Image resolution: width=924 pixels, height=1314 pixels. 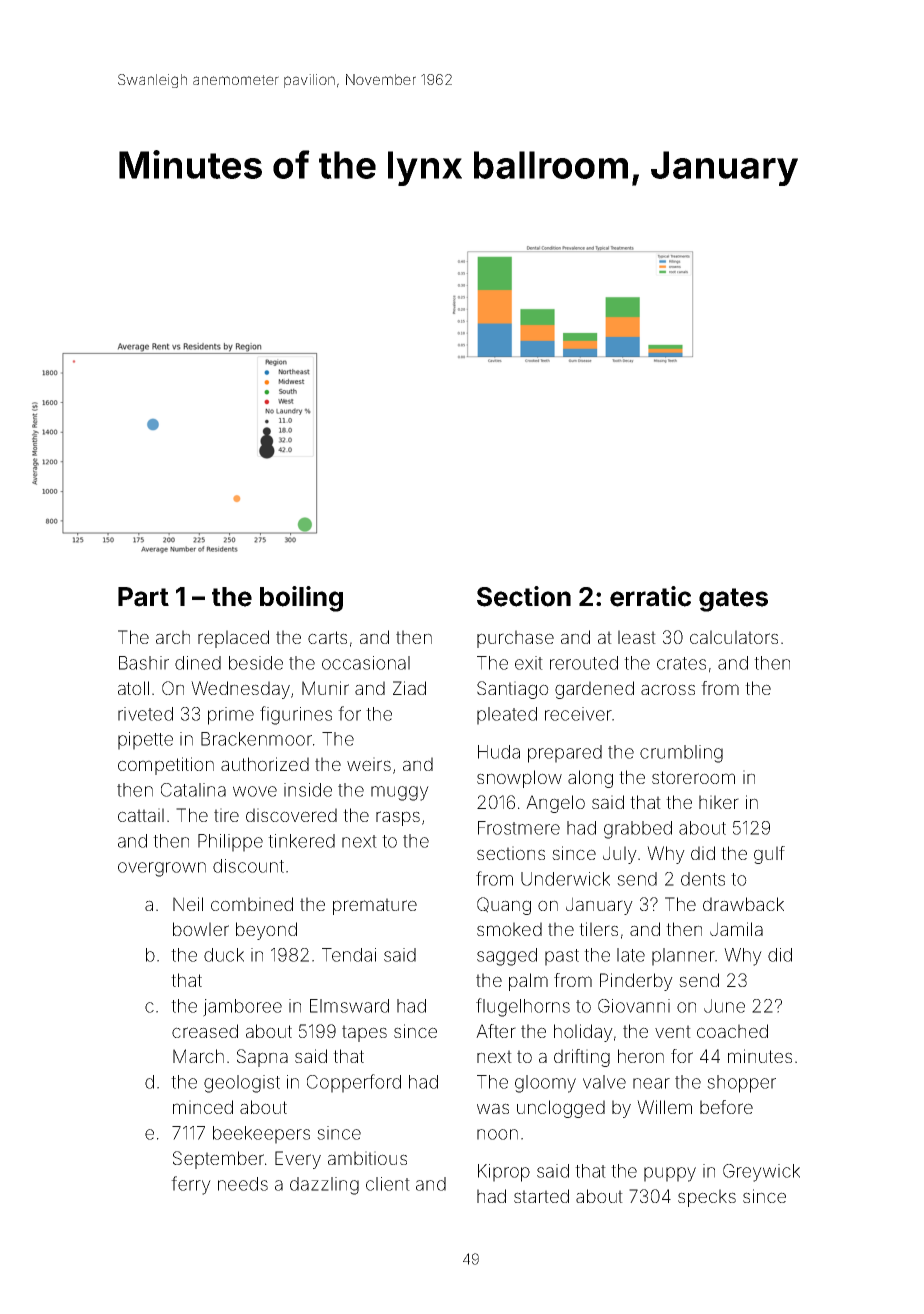 What do you see at coordinates (693, 777) in the document?
I see `storeroom` at bounding box center [693, 777].
